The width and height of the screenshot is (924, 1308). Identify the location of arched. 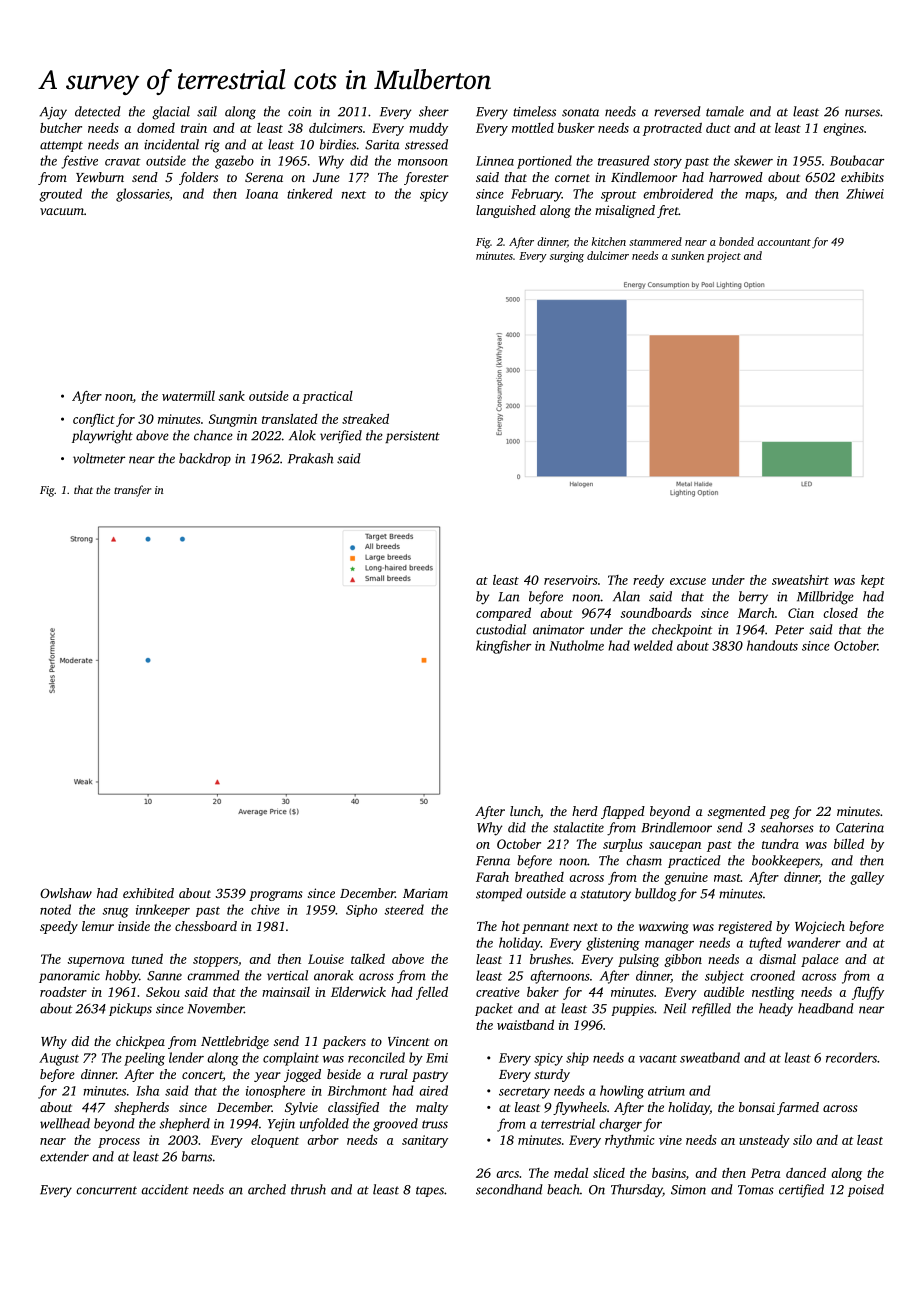
(267, 1189).
